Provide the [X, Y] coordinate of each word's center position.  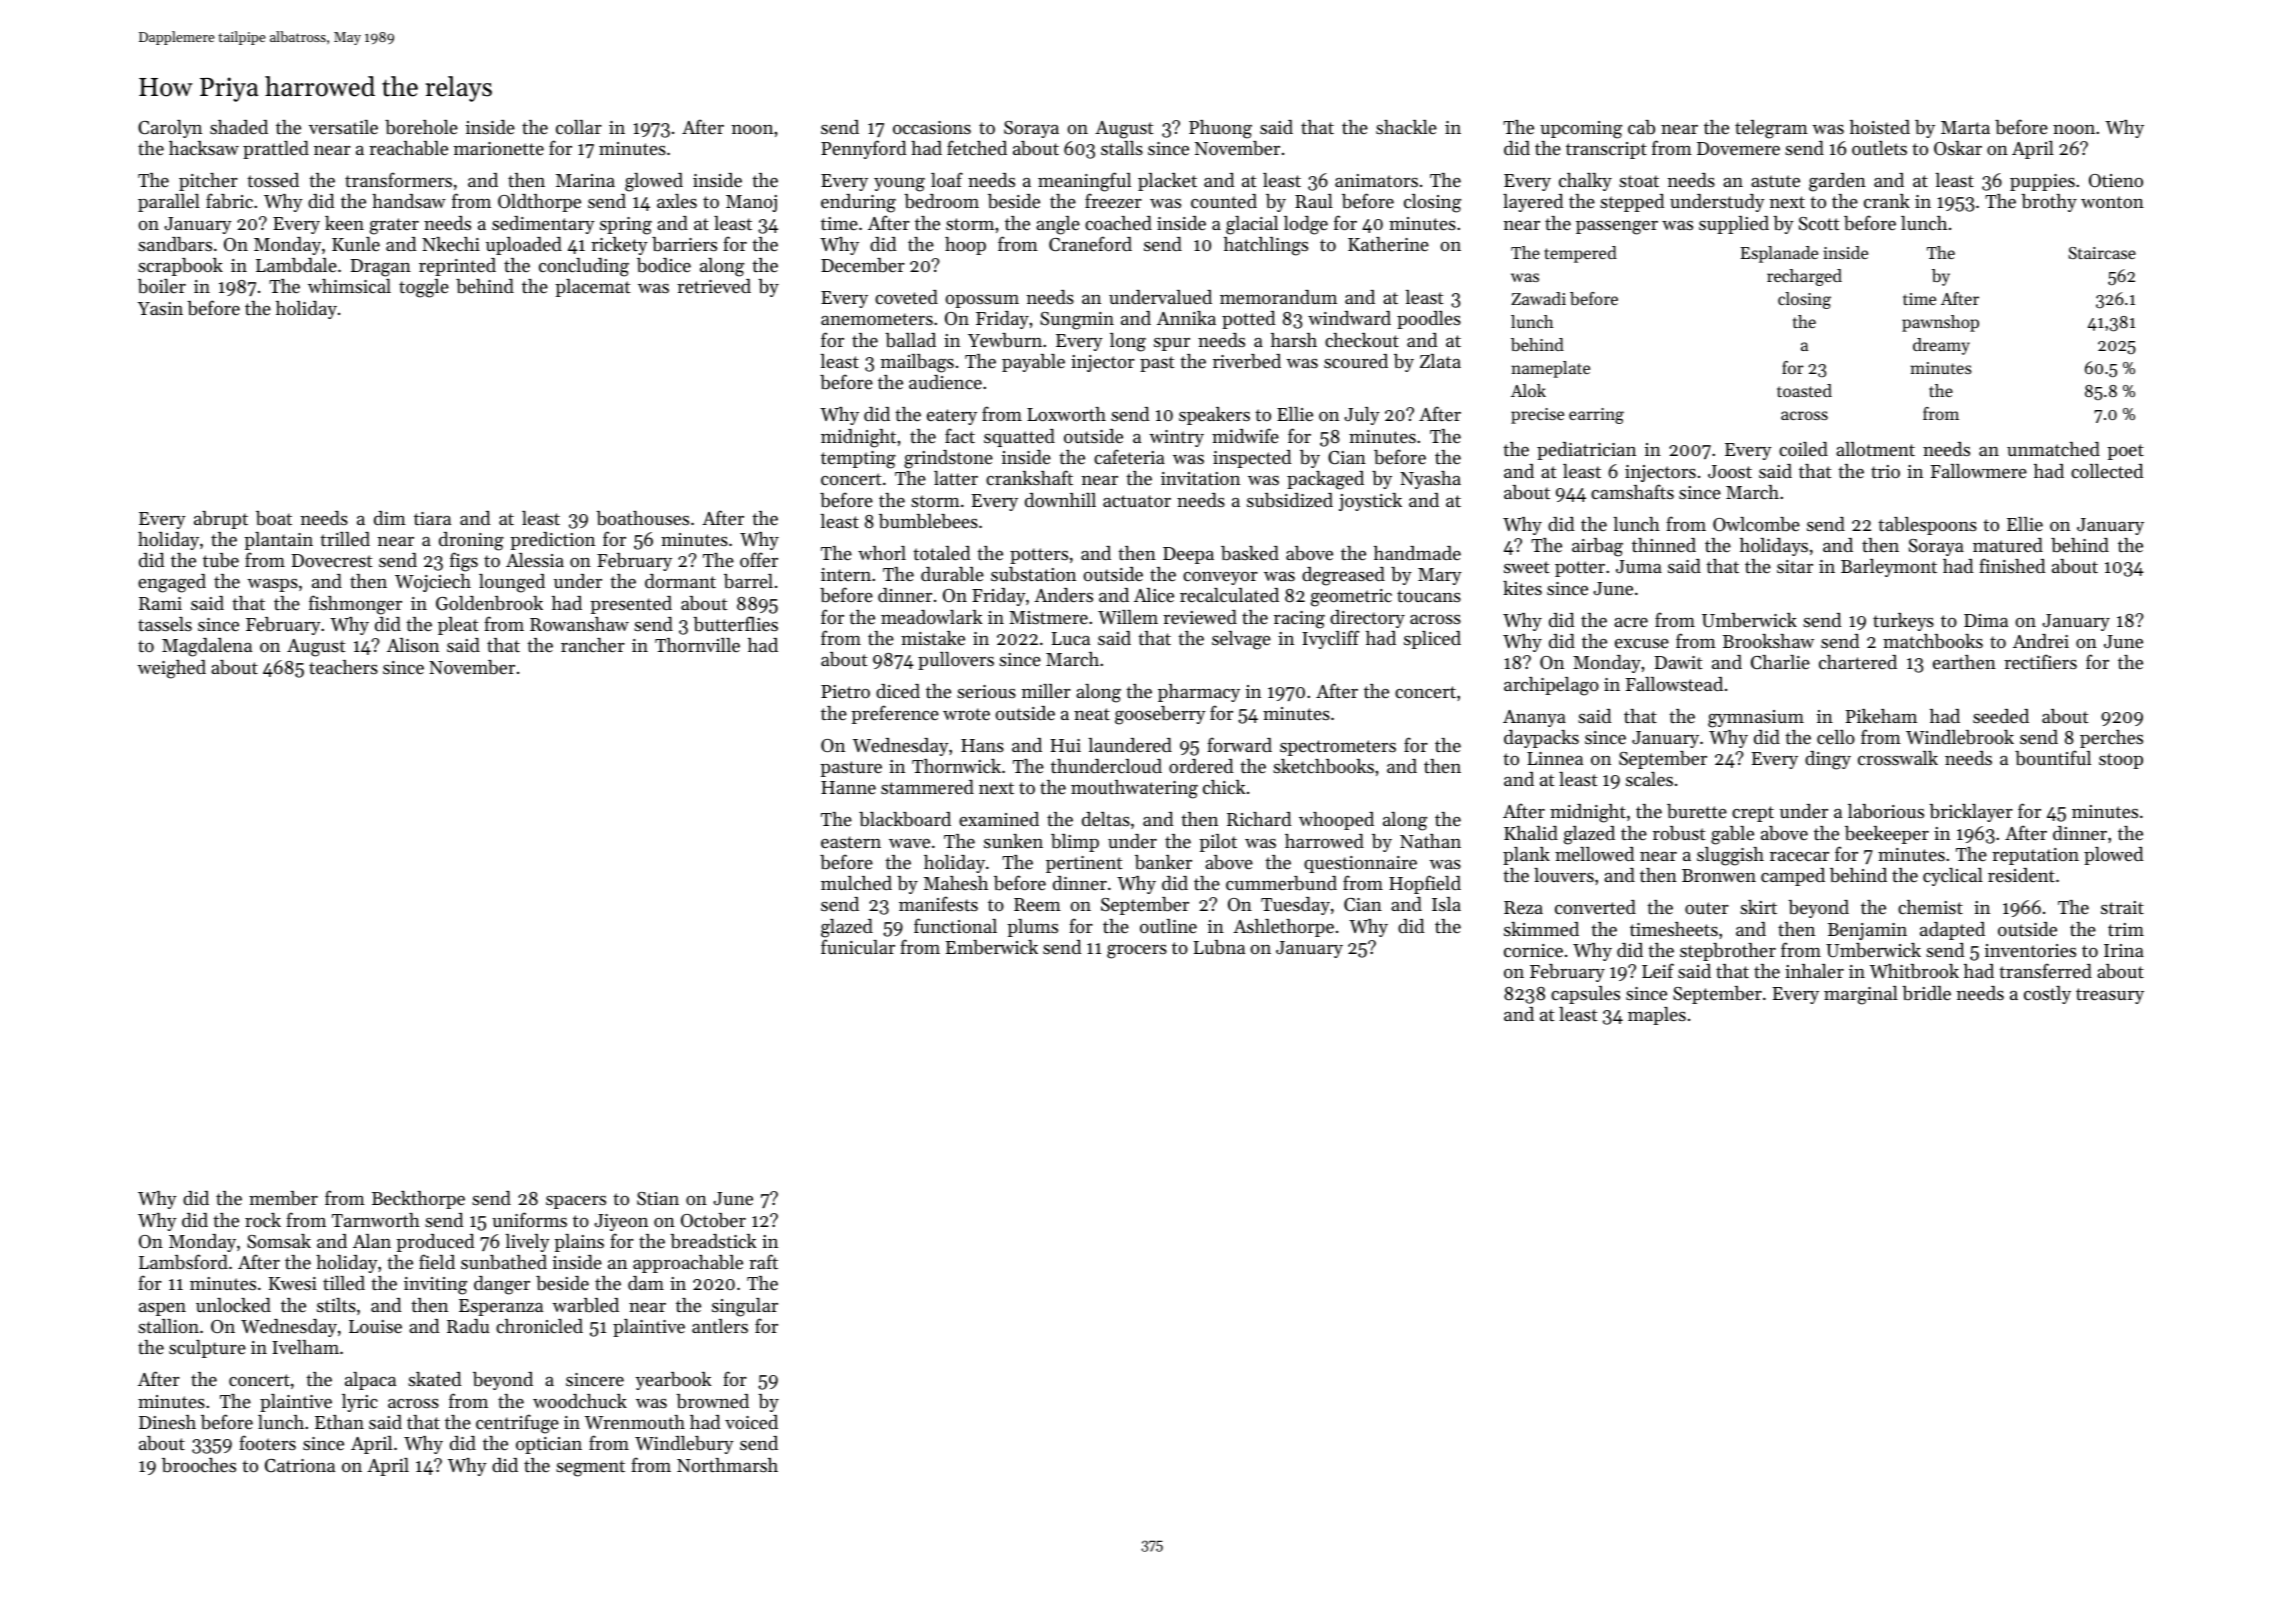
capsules [1585, 995]
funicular [858, 946]
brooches [199, 1465]
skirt [1758, 907]
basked [1250, 553]
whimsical [349, 286]
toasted [1804, 390]
